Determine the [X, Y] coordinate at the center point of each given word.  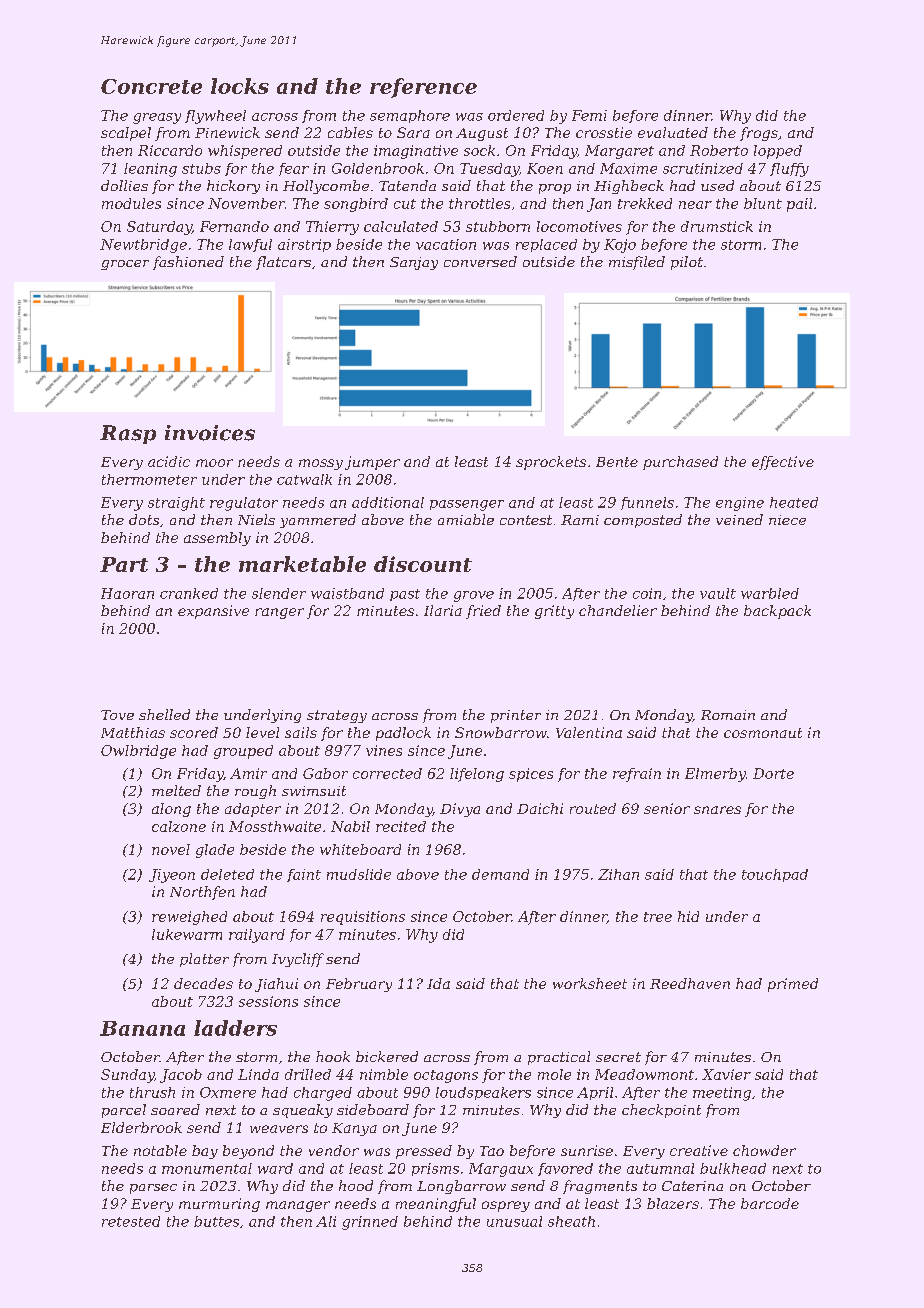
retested [131, 1221]
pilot [687, 263]
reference [423, 88]
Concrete [151, 86]
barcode [770, 1203]
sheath [571, 1221]
